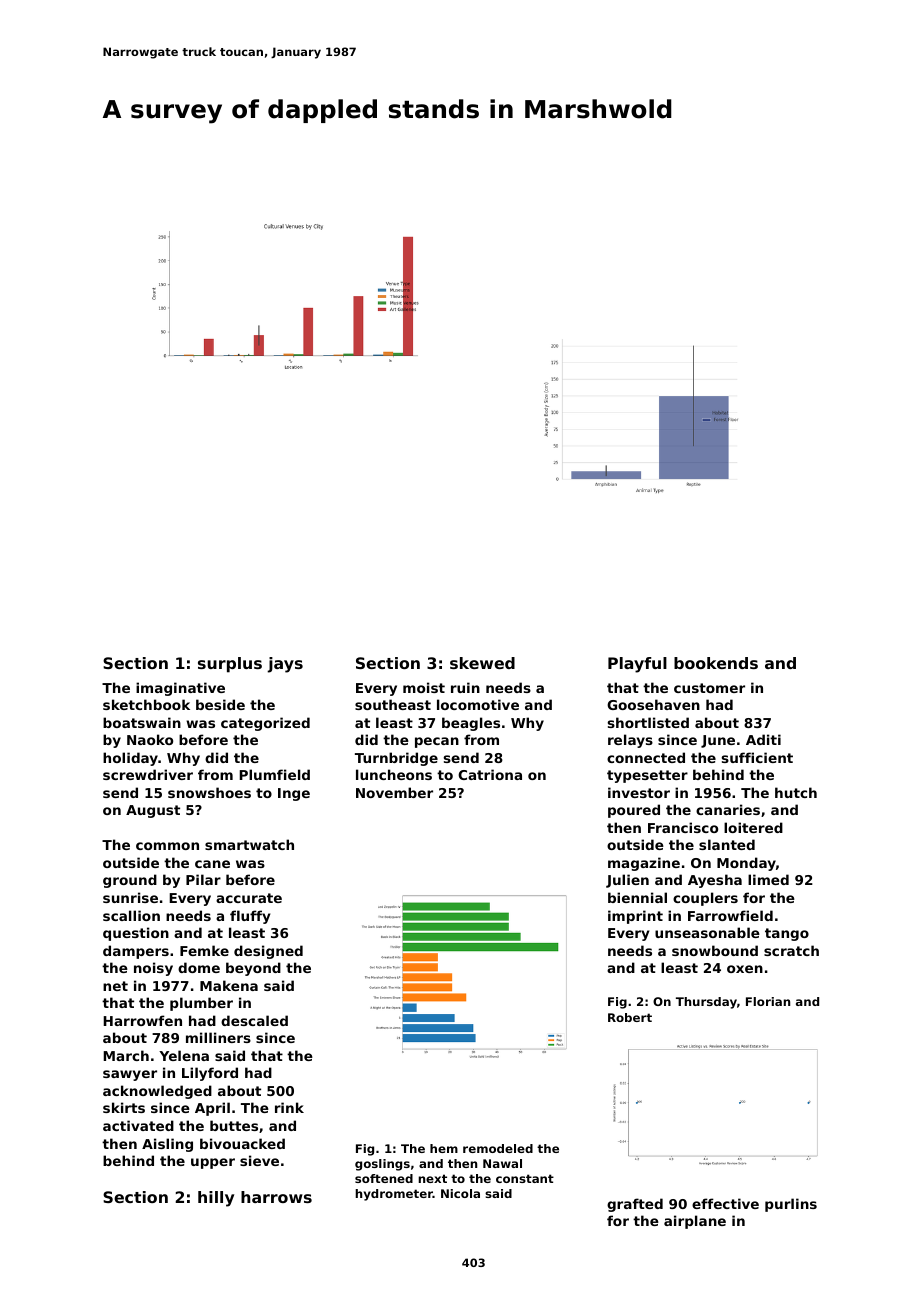 The image size is (924, 1308). Describe the element at coordinates (460, 1193) in the screenshot. I see `Nicola` at that location.
